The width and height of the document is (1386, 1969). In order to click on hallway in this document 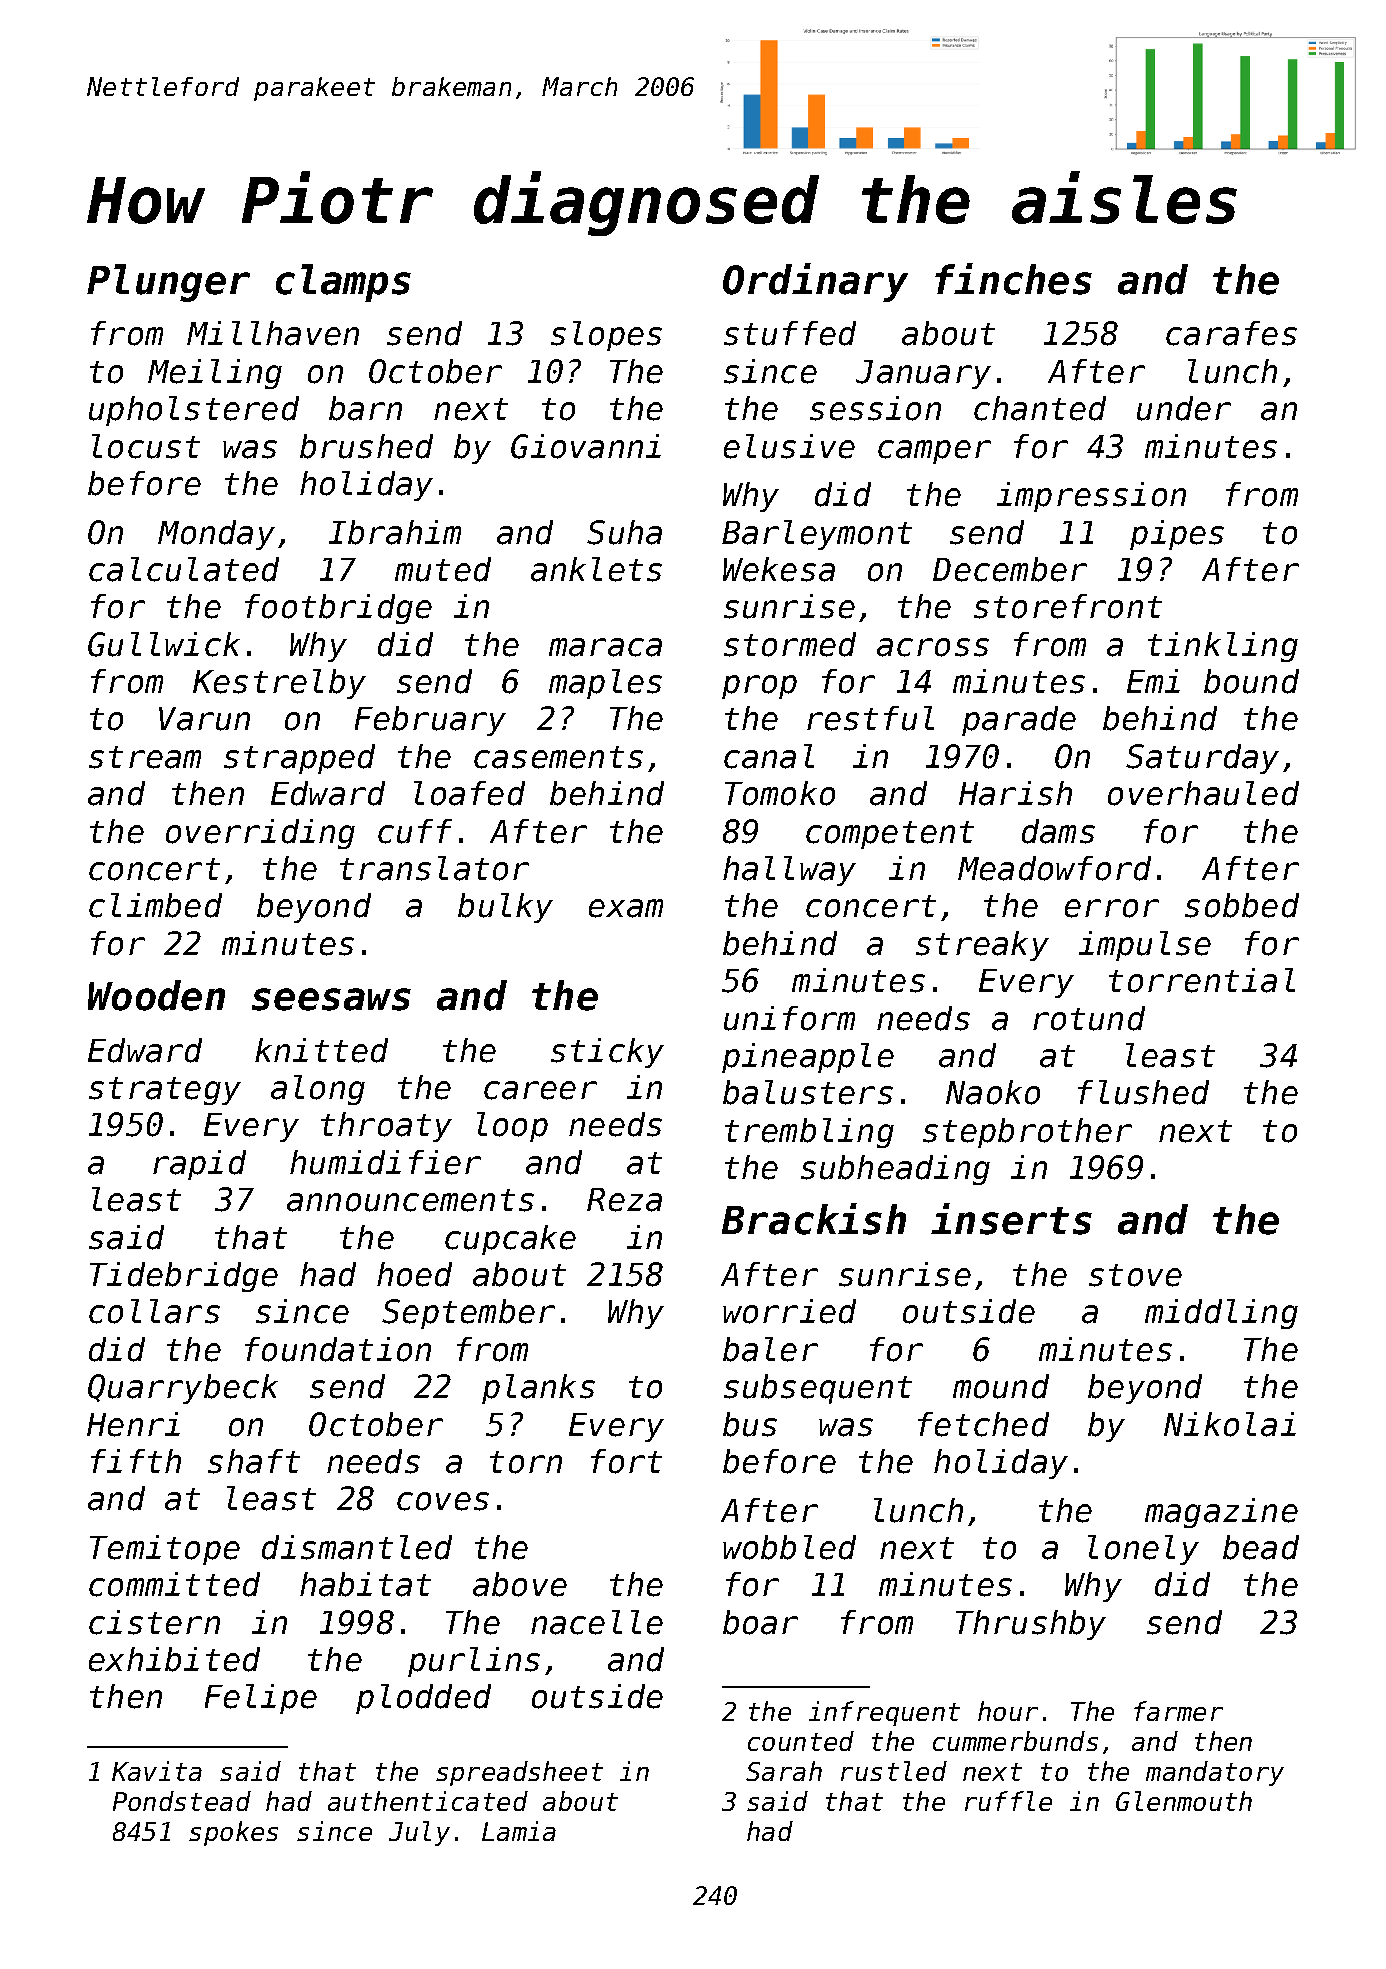, I will do `click(789, 871)`.
